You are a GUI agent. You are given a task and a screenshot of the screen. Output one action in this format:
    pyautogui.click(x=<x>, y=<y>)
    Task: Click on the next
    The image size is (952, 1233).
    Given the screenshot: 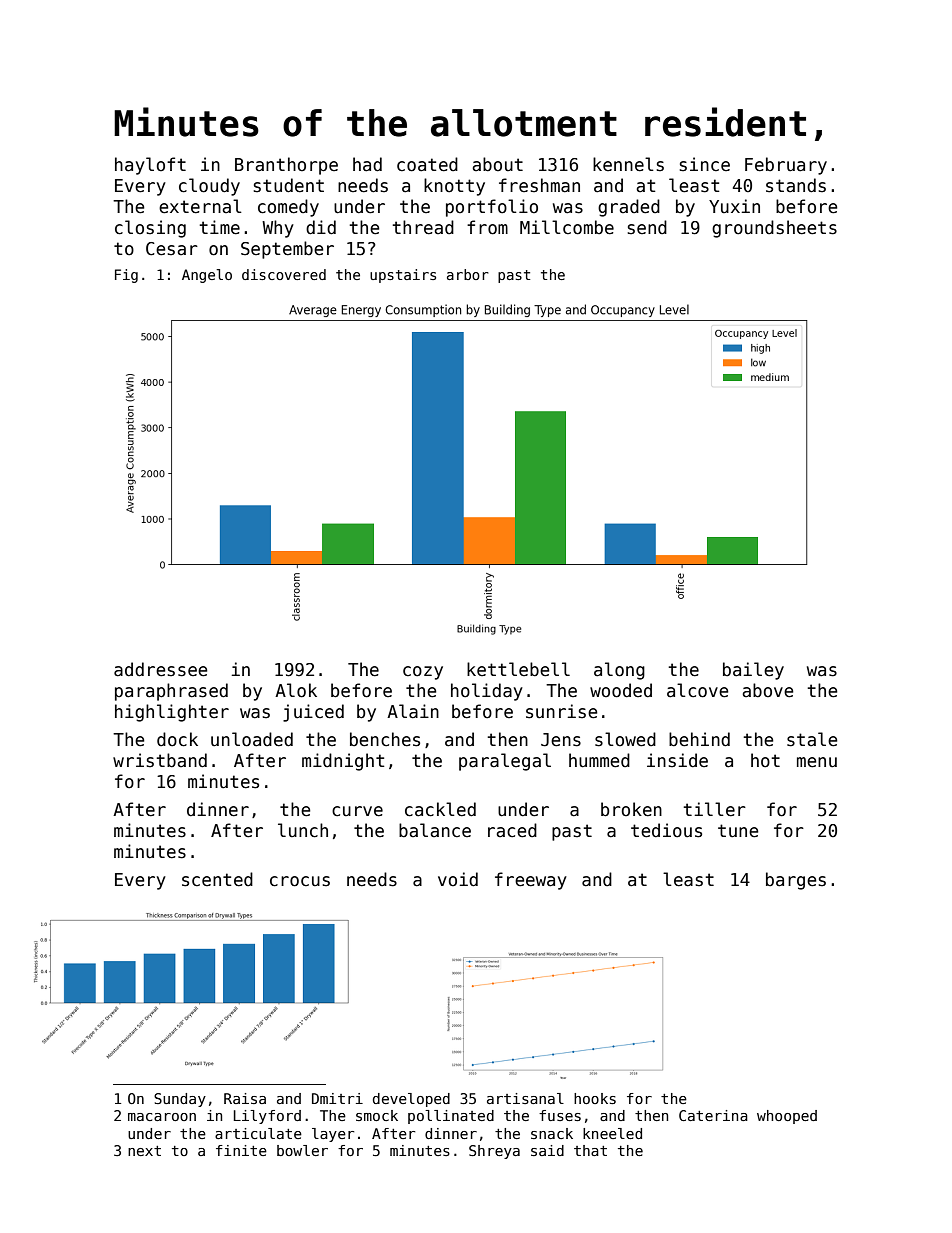 What is the action you would take?
    pyautogui.click(x=144, y=1151)
